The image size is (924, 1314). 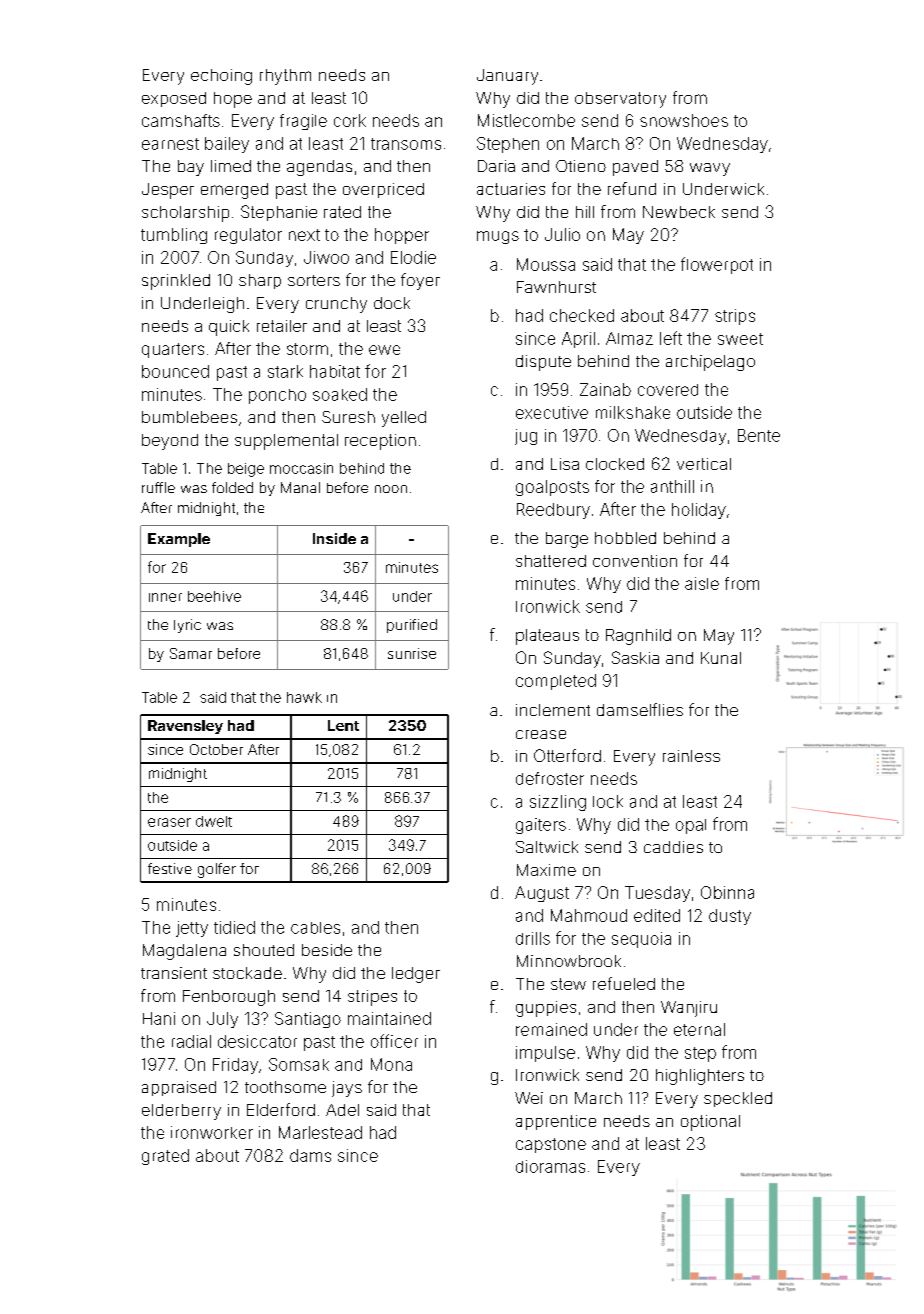 What do you see at coordinates (391, 489) in the screenshot?
I see `noon` at bounding box center [391, 489].
